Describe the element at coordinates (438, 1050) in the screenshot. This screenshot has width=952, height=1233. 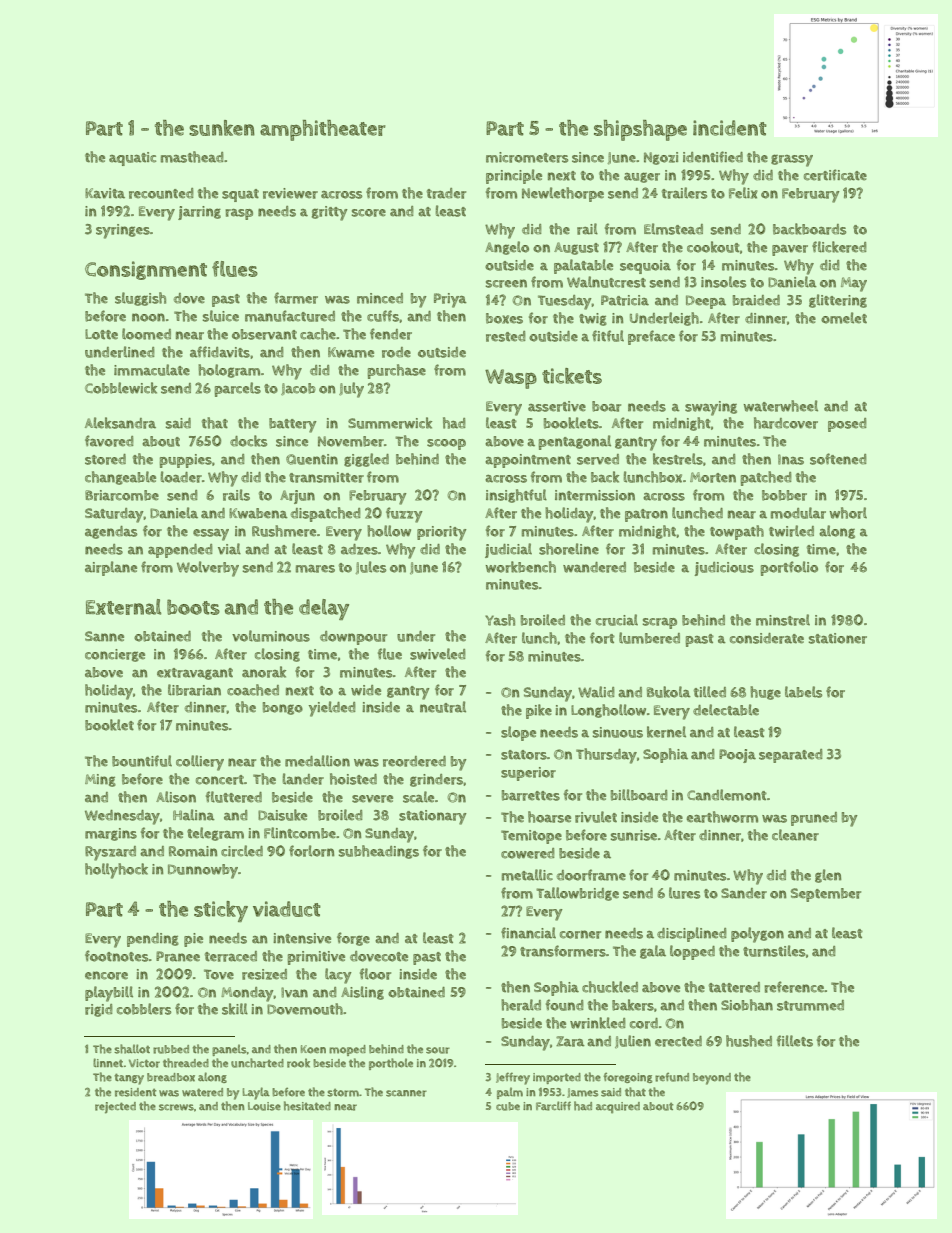
I see `sour` at that location.
